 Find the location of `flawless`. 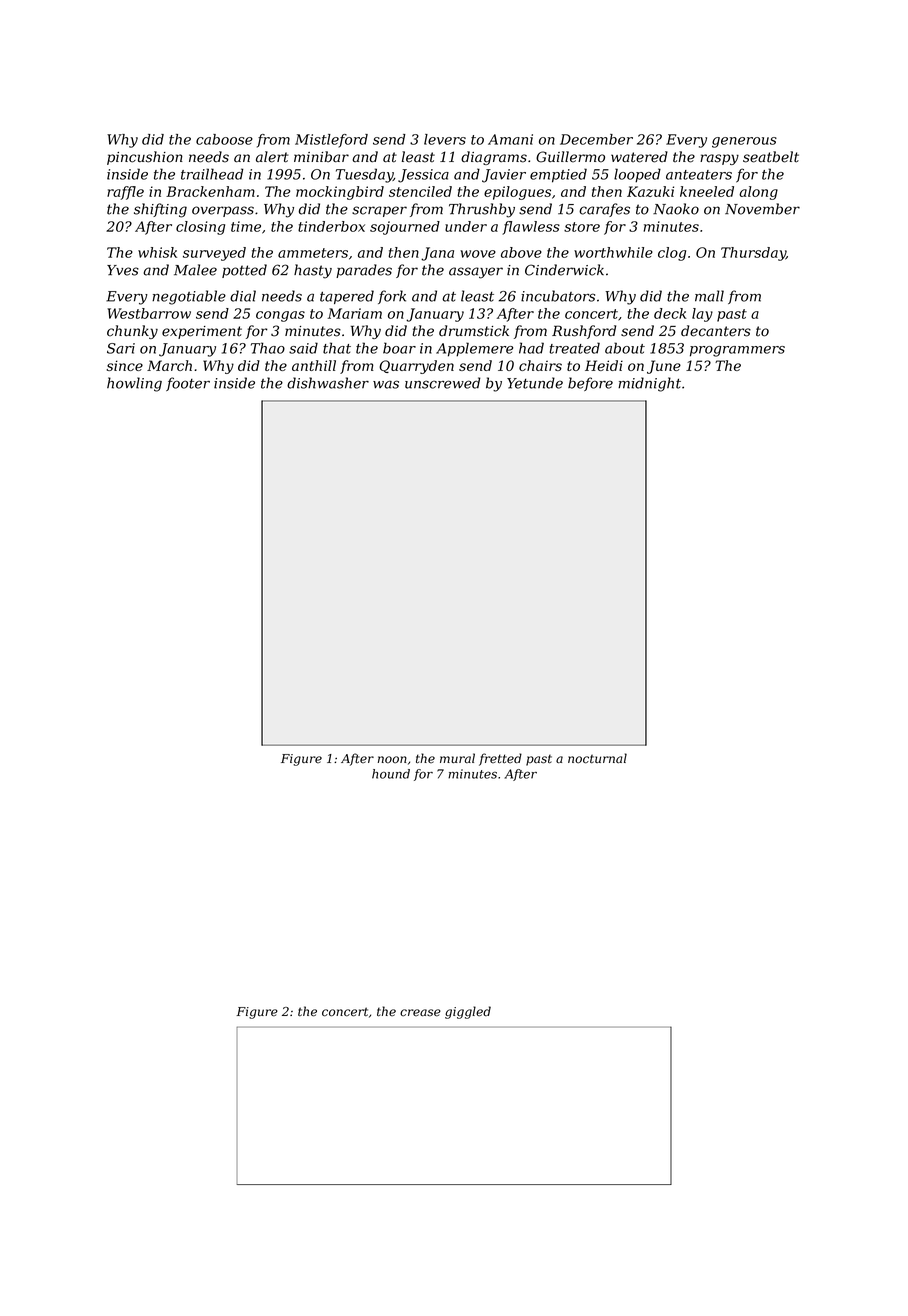

flawless is located at coordinates (531, 228).
